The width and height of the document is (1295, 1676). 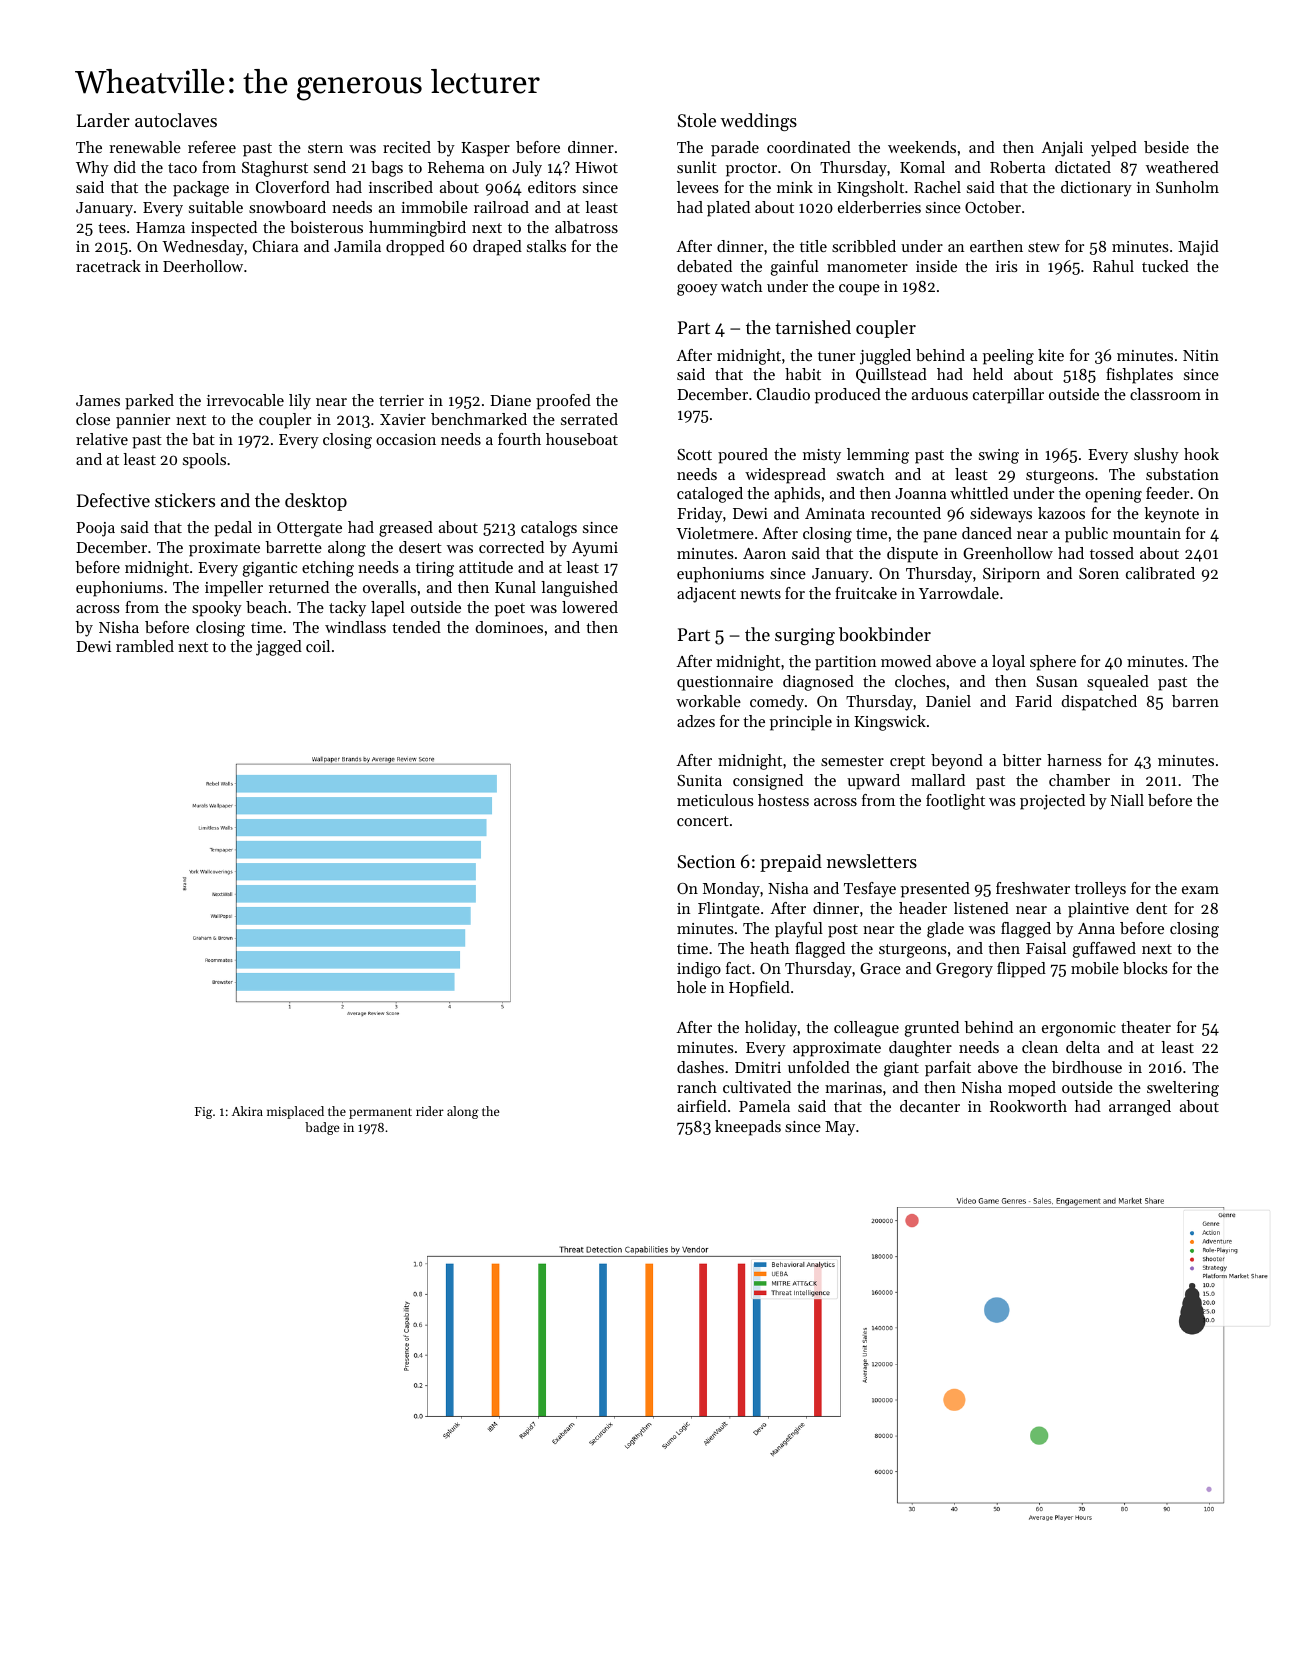 I want to click on desktop, so click(x=316, y=502).
